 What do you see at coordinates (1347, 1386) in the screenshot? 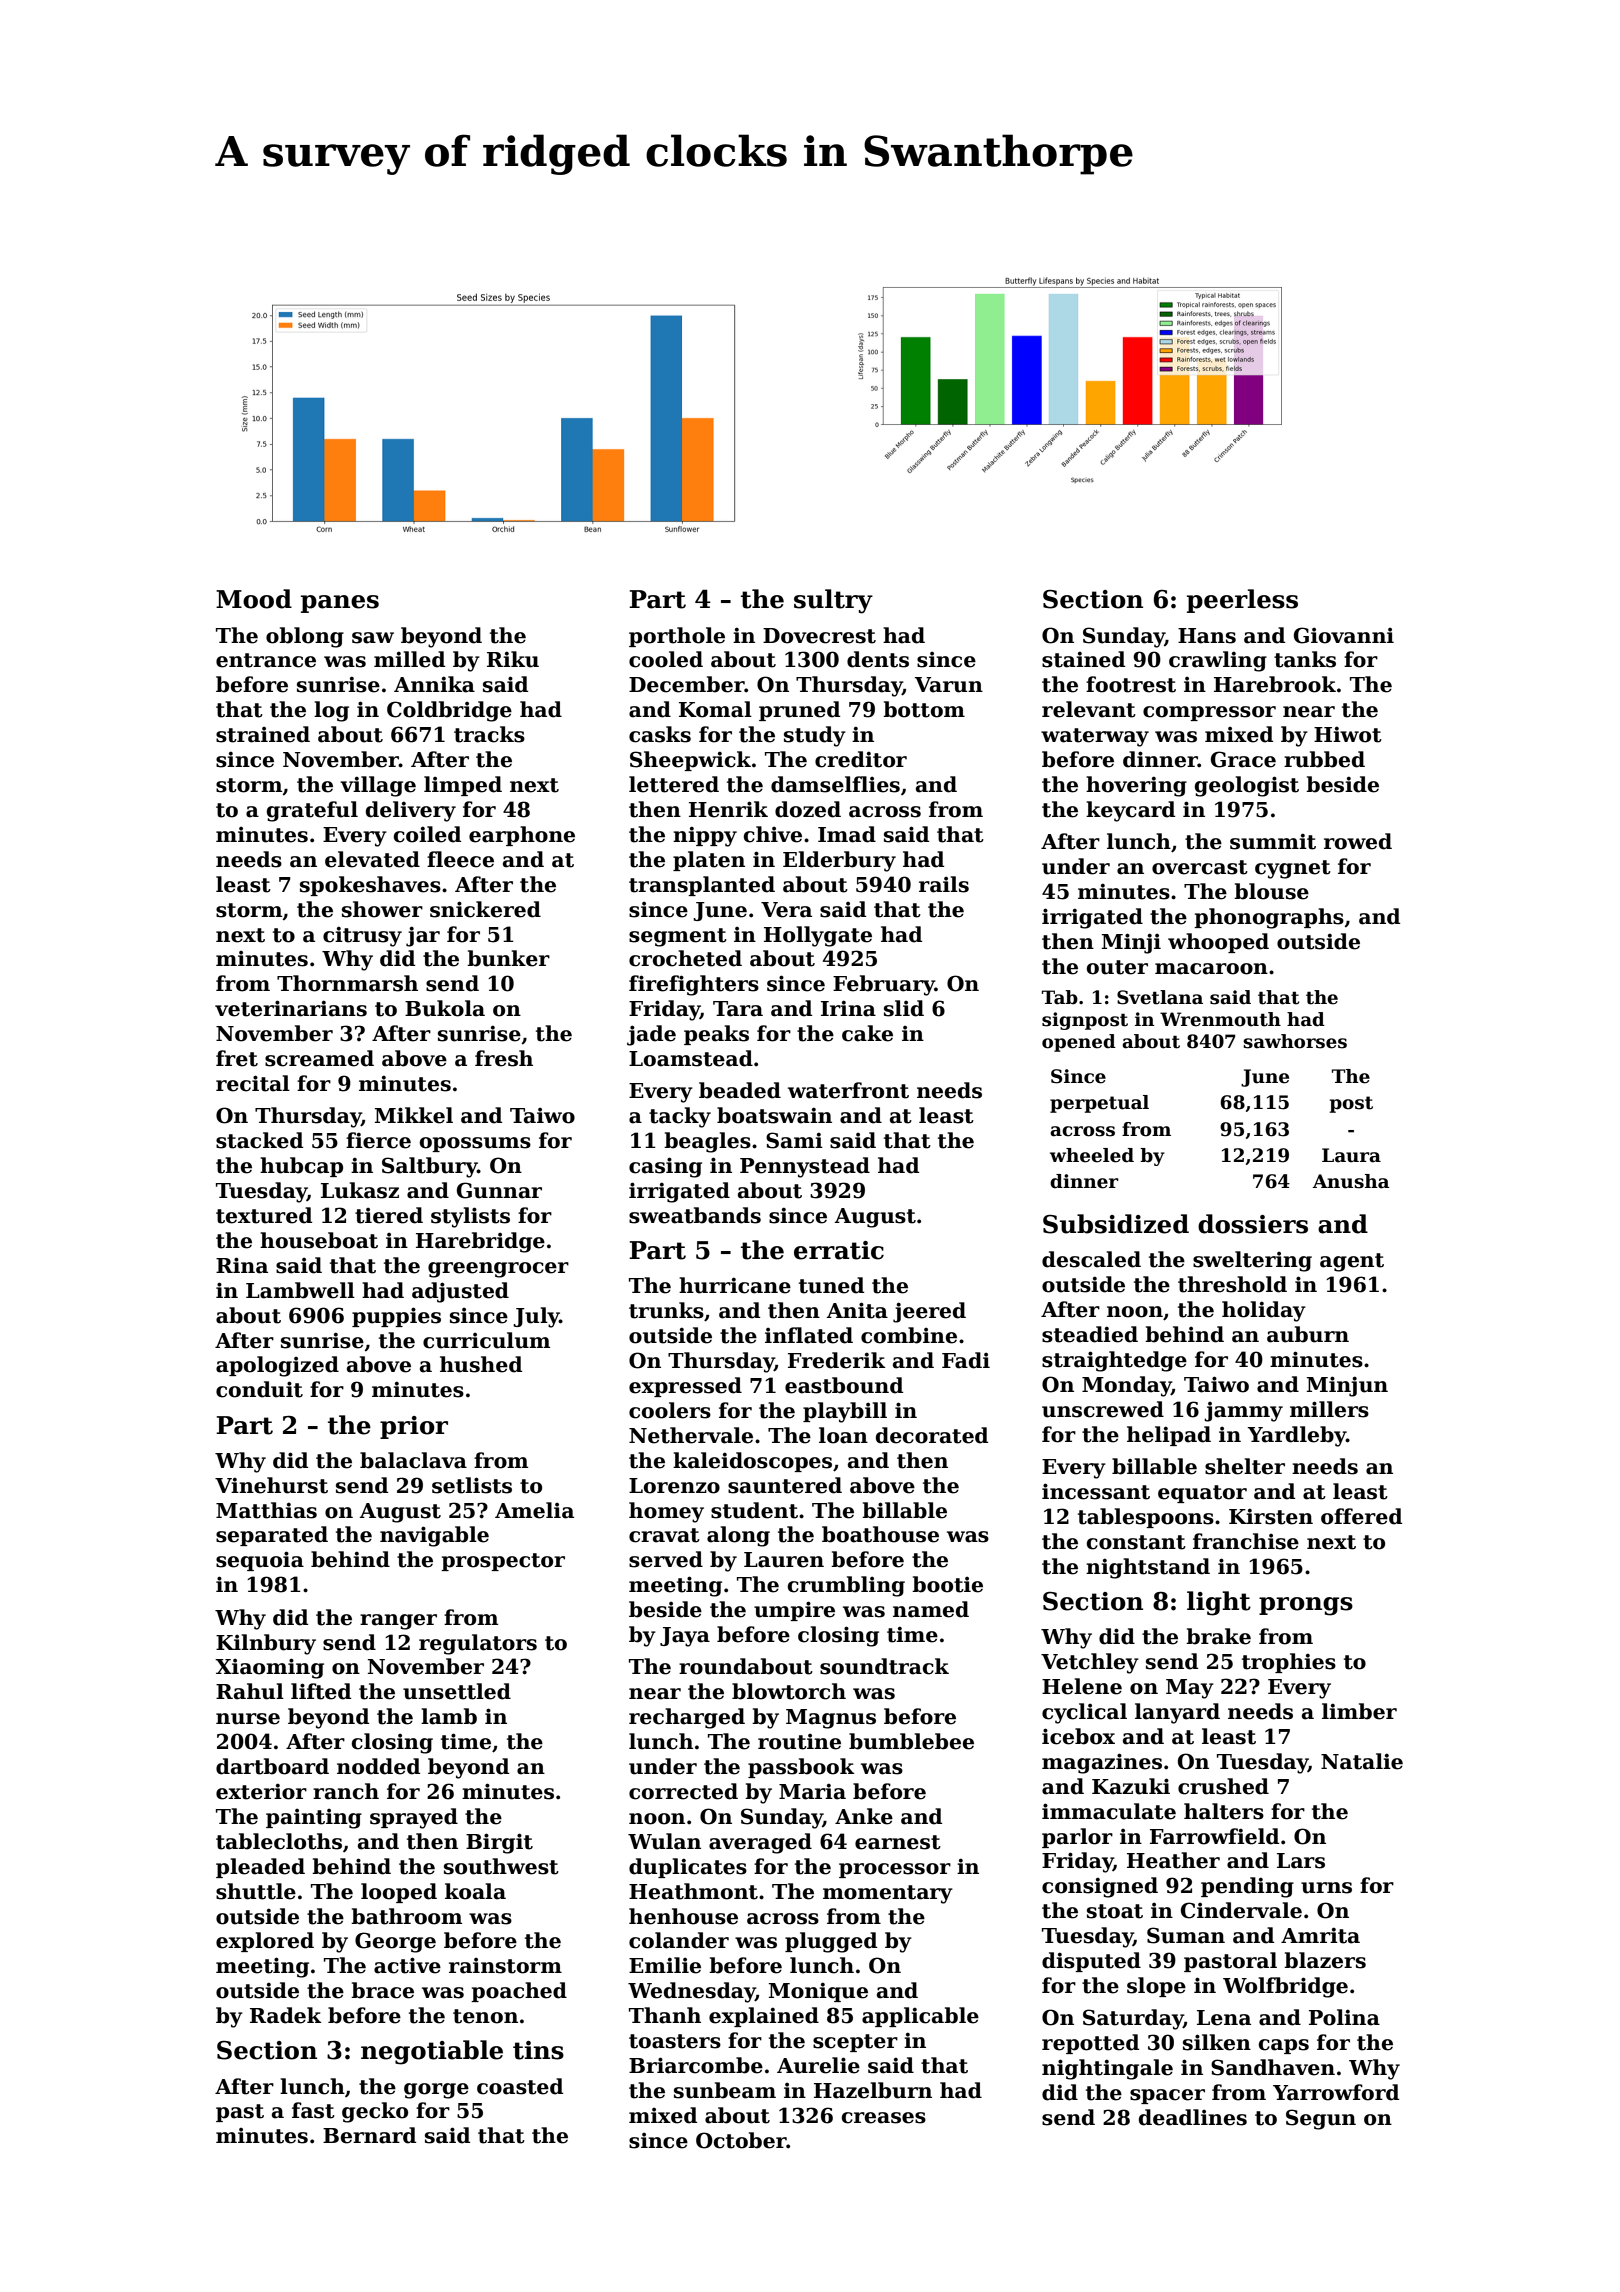
I see `Minjun` at bounding box center [1347, 1386].
